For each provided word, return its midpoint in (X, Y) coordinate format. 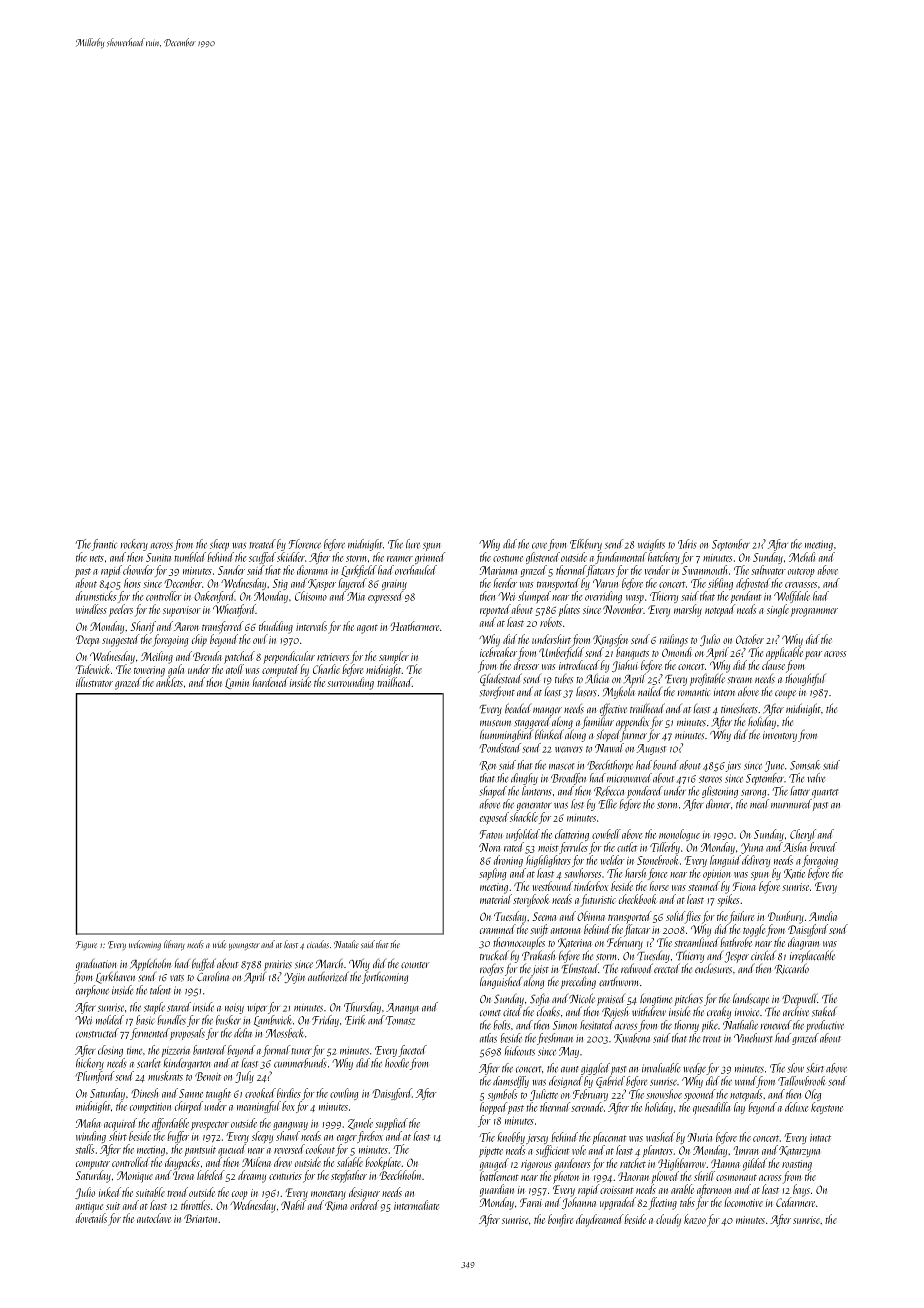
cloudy (668, 1220)
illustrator (94, 682)
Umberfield (561, 653)
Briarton (201, 1218)
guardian (497, 1190)
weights (651, 545)
